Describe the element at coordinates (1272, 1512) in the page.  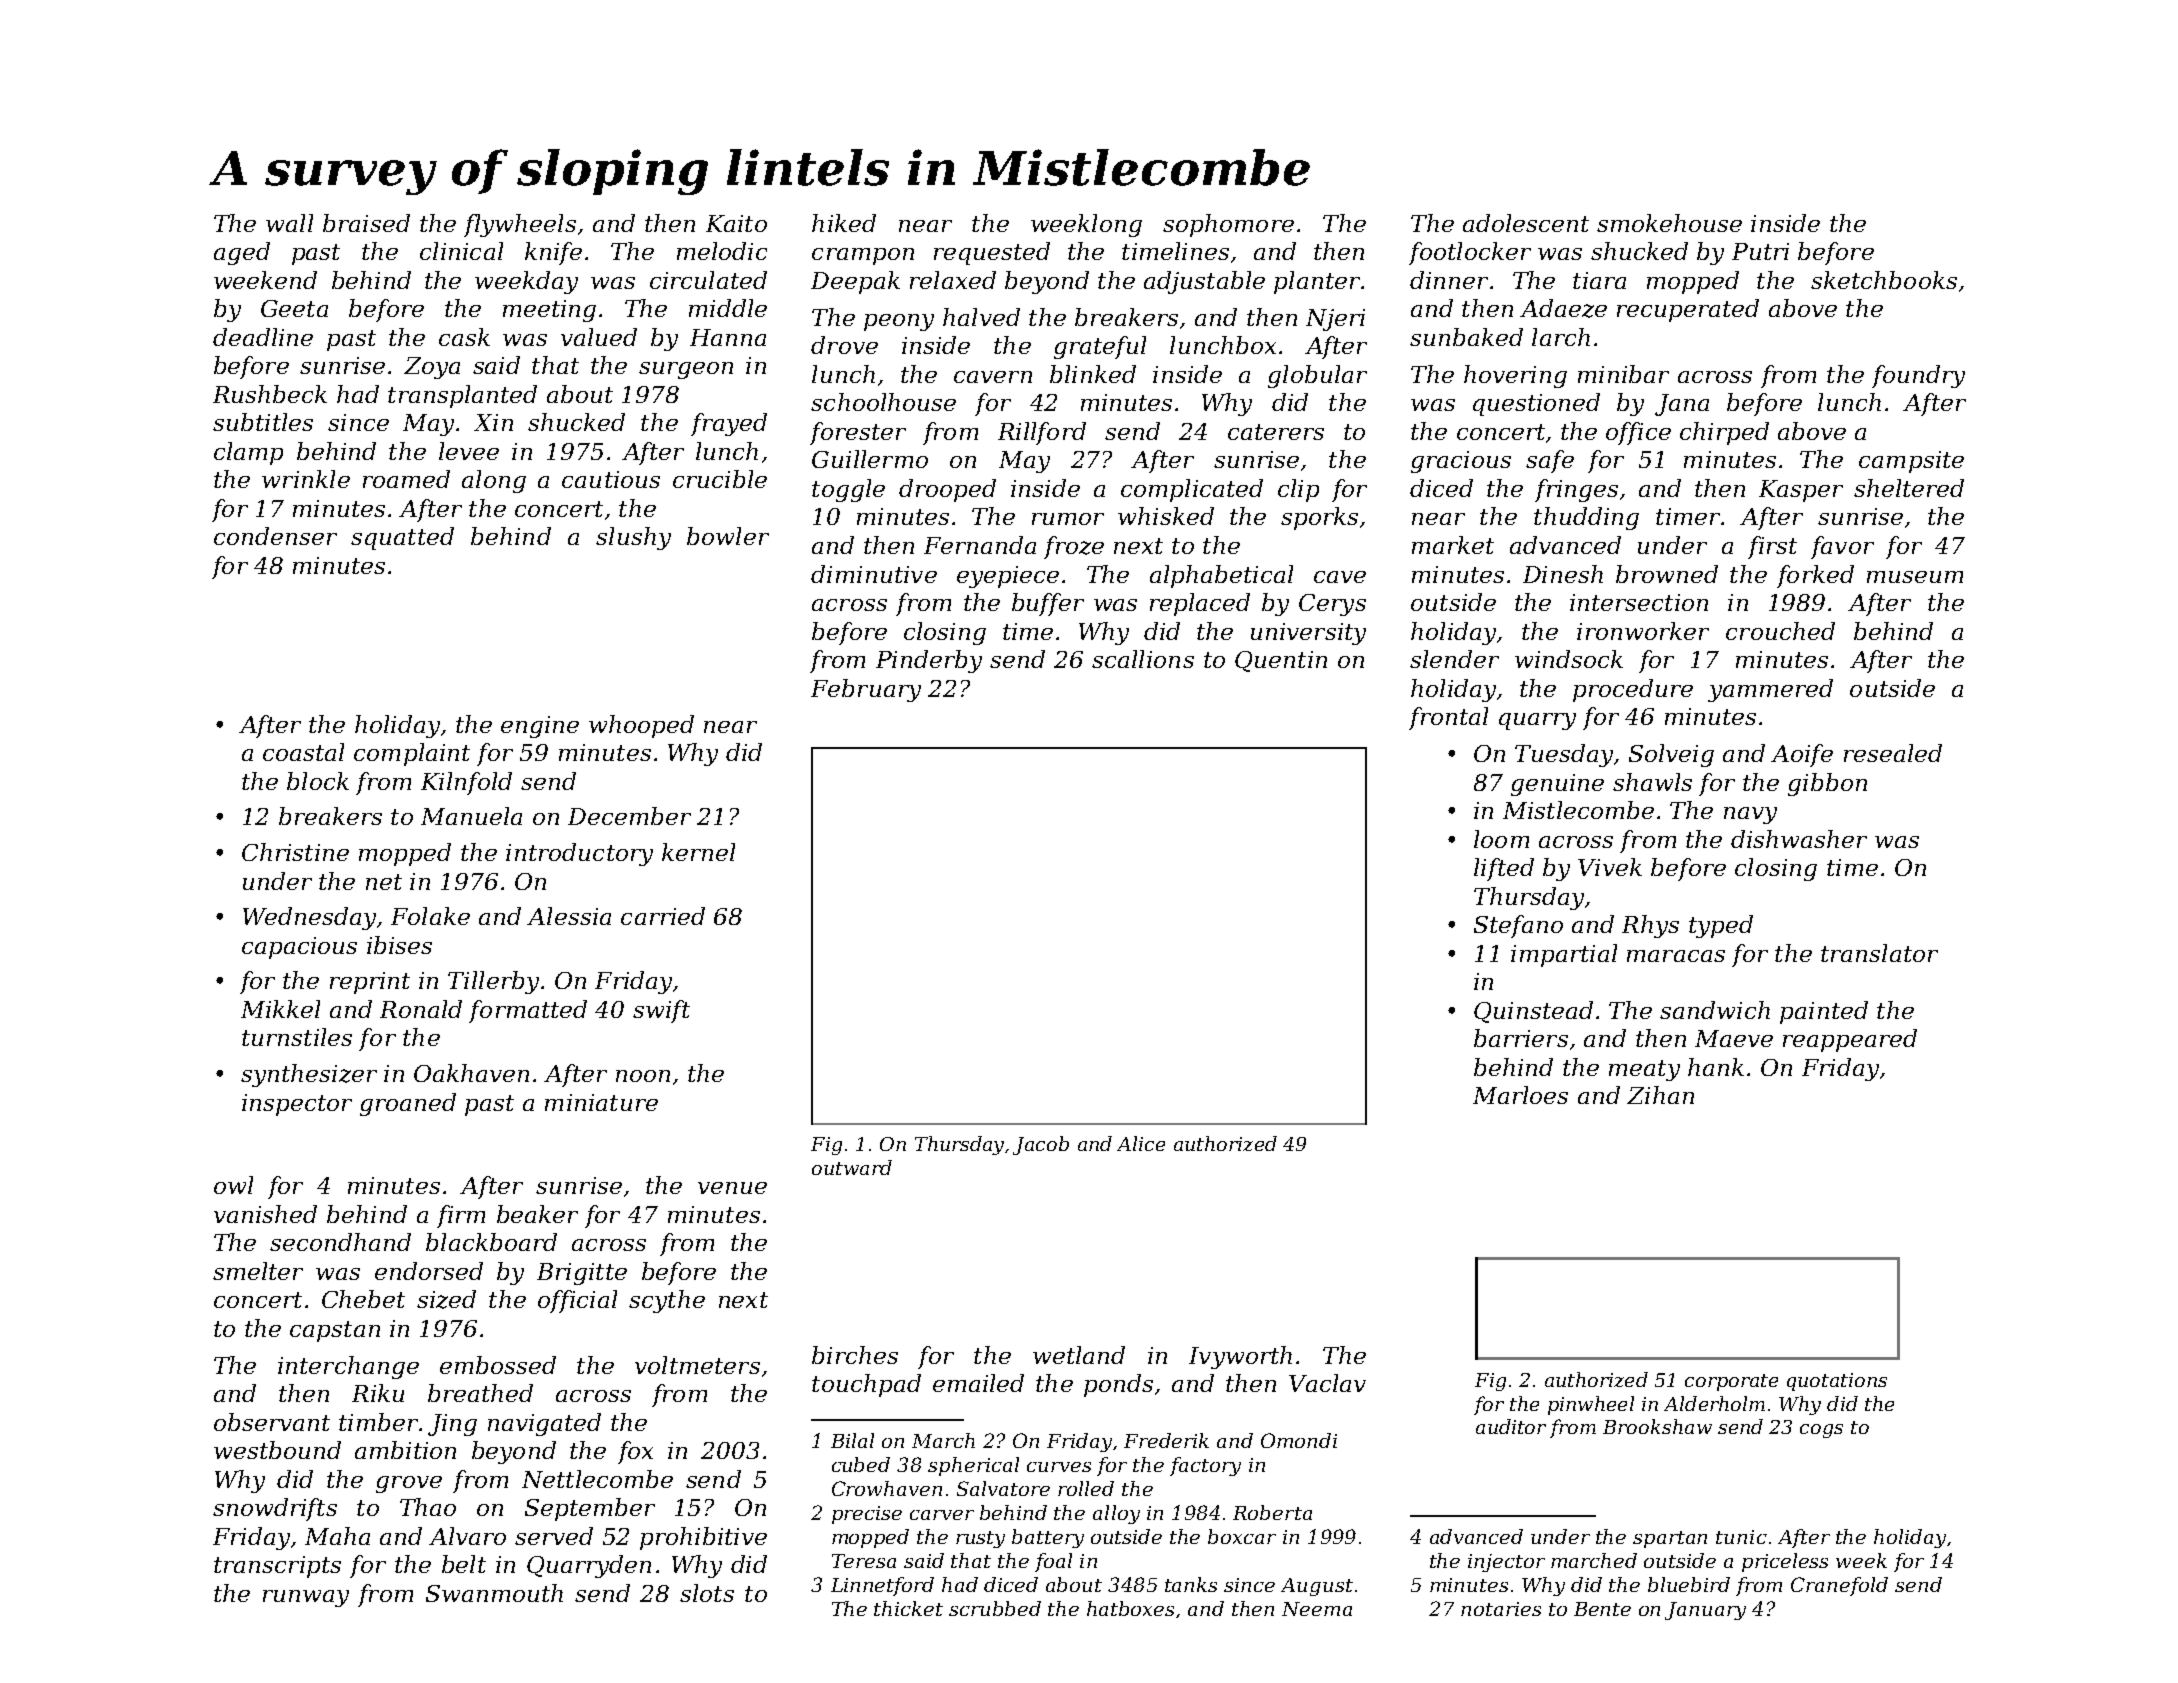
I see `Roberta` at that location.
